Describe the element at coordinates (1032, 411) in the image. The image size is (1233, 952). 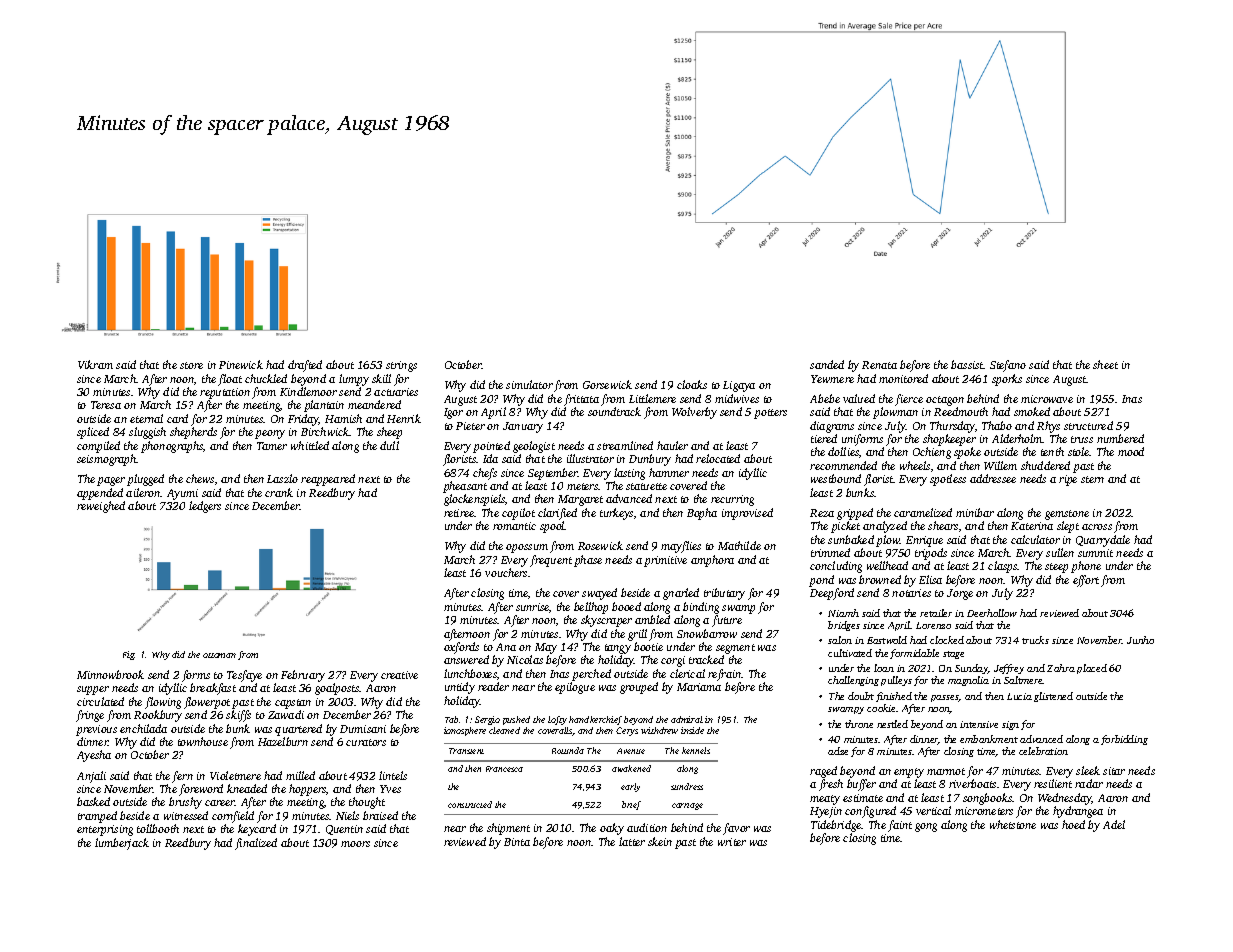
I see `smoked` at that location.
